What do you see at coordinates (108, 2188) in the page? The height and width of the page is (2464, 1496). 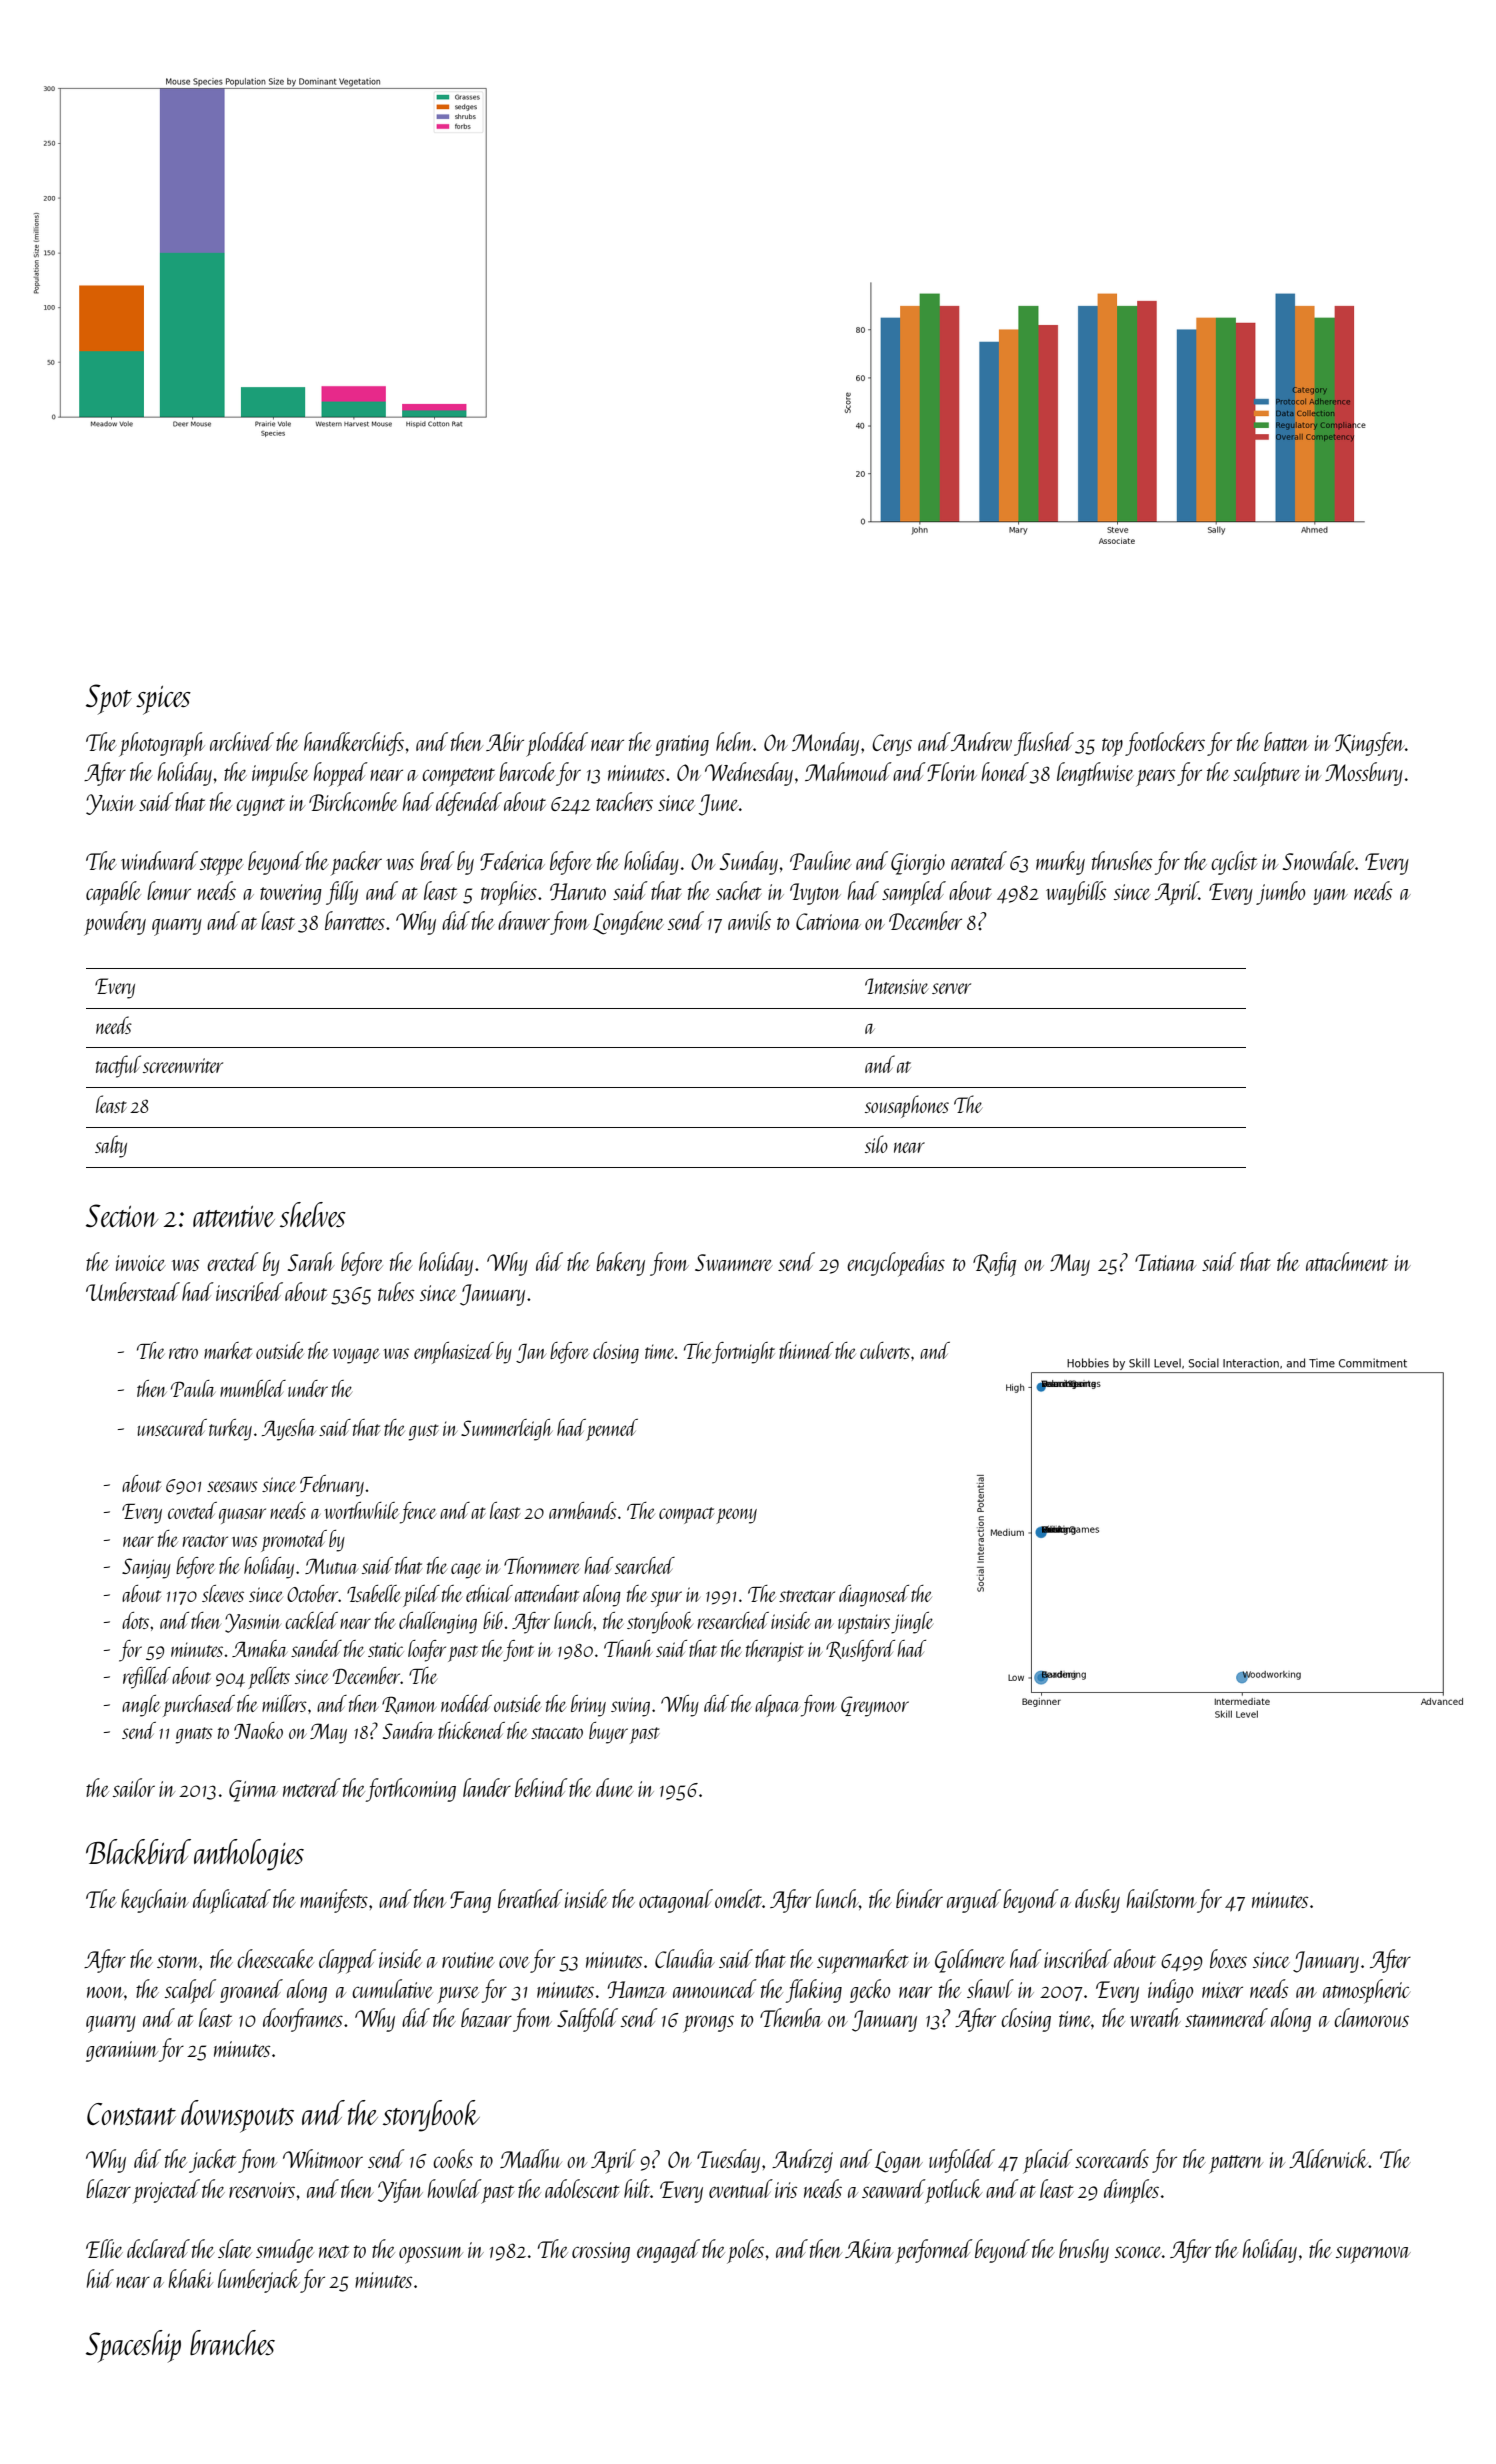 I see `blazer` at bounding box center [108, 2188].
